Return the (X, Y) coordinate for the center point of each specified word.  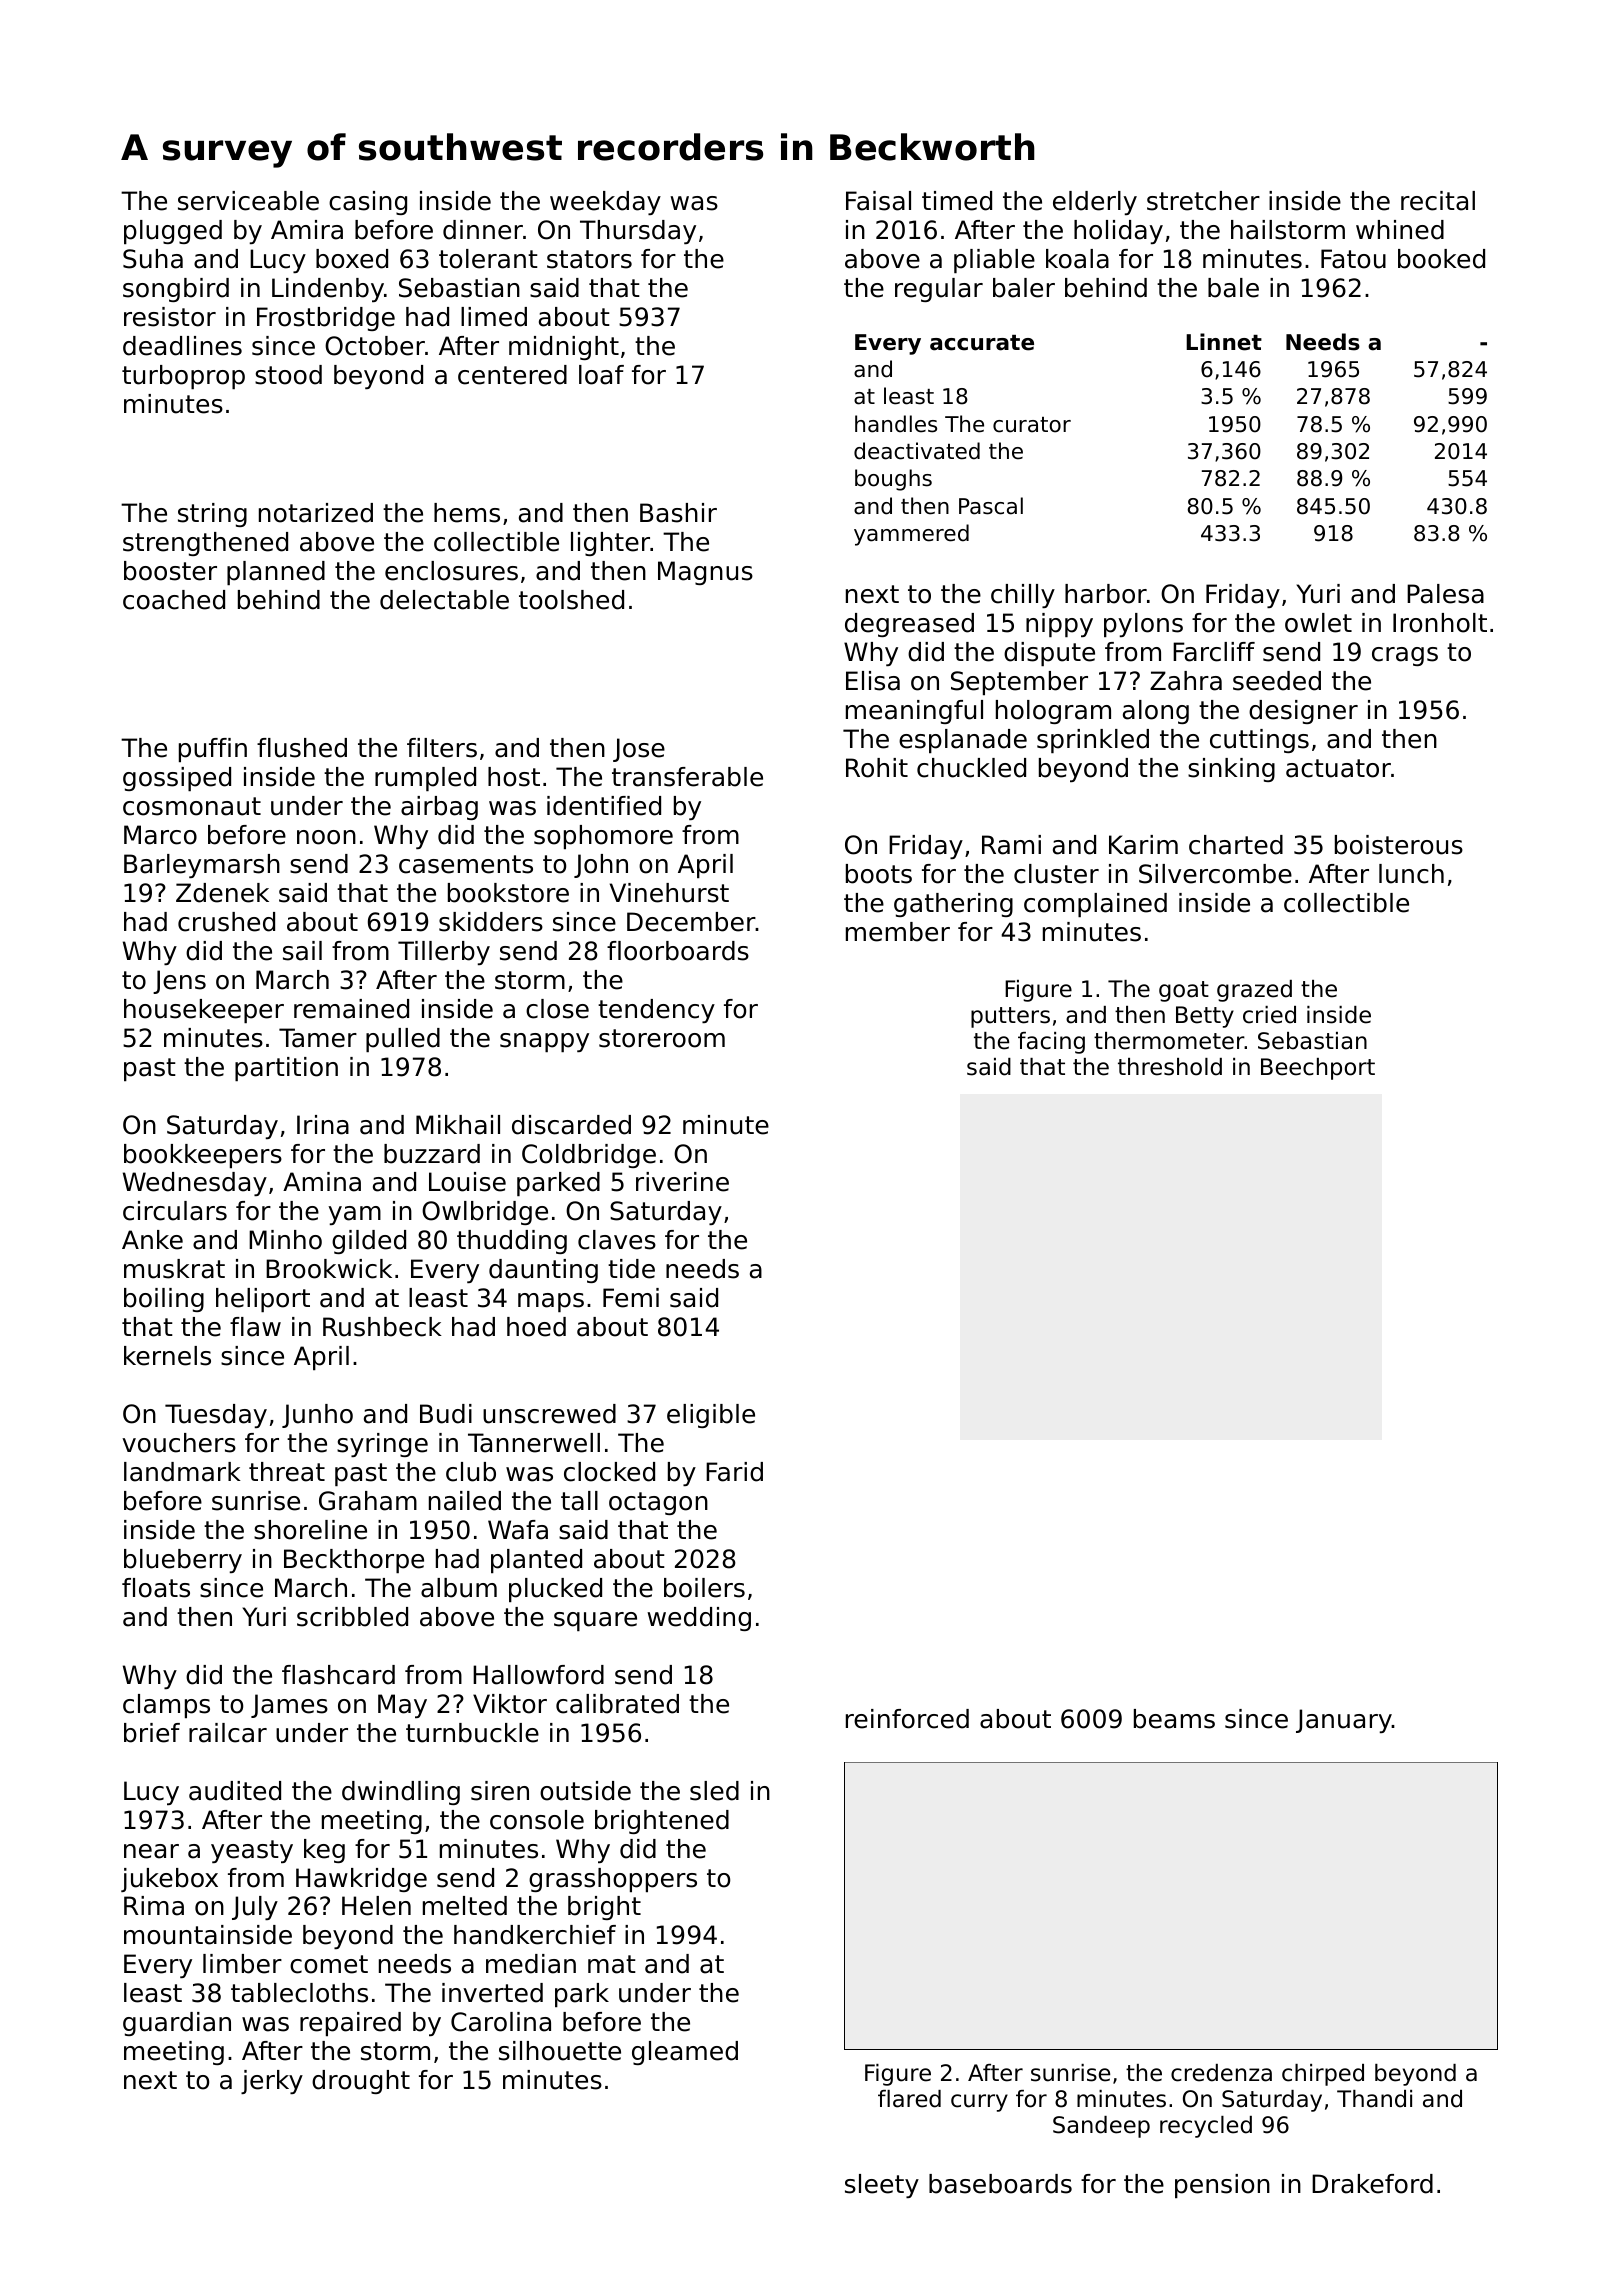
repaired (350, 2024)
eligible (711, 1416)
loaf (601, 375)
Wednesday (195, 1184)
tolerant (488, 259)
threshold (1170, 1067)
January (1344, 1721)
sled (714, 1791)
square (595, 1621)
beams (1174, 1719)
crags (1405, 656)
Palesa (1445, 594)
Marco (160, 835)
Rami (1011, 845)
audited (235, 1791)
